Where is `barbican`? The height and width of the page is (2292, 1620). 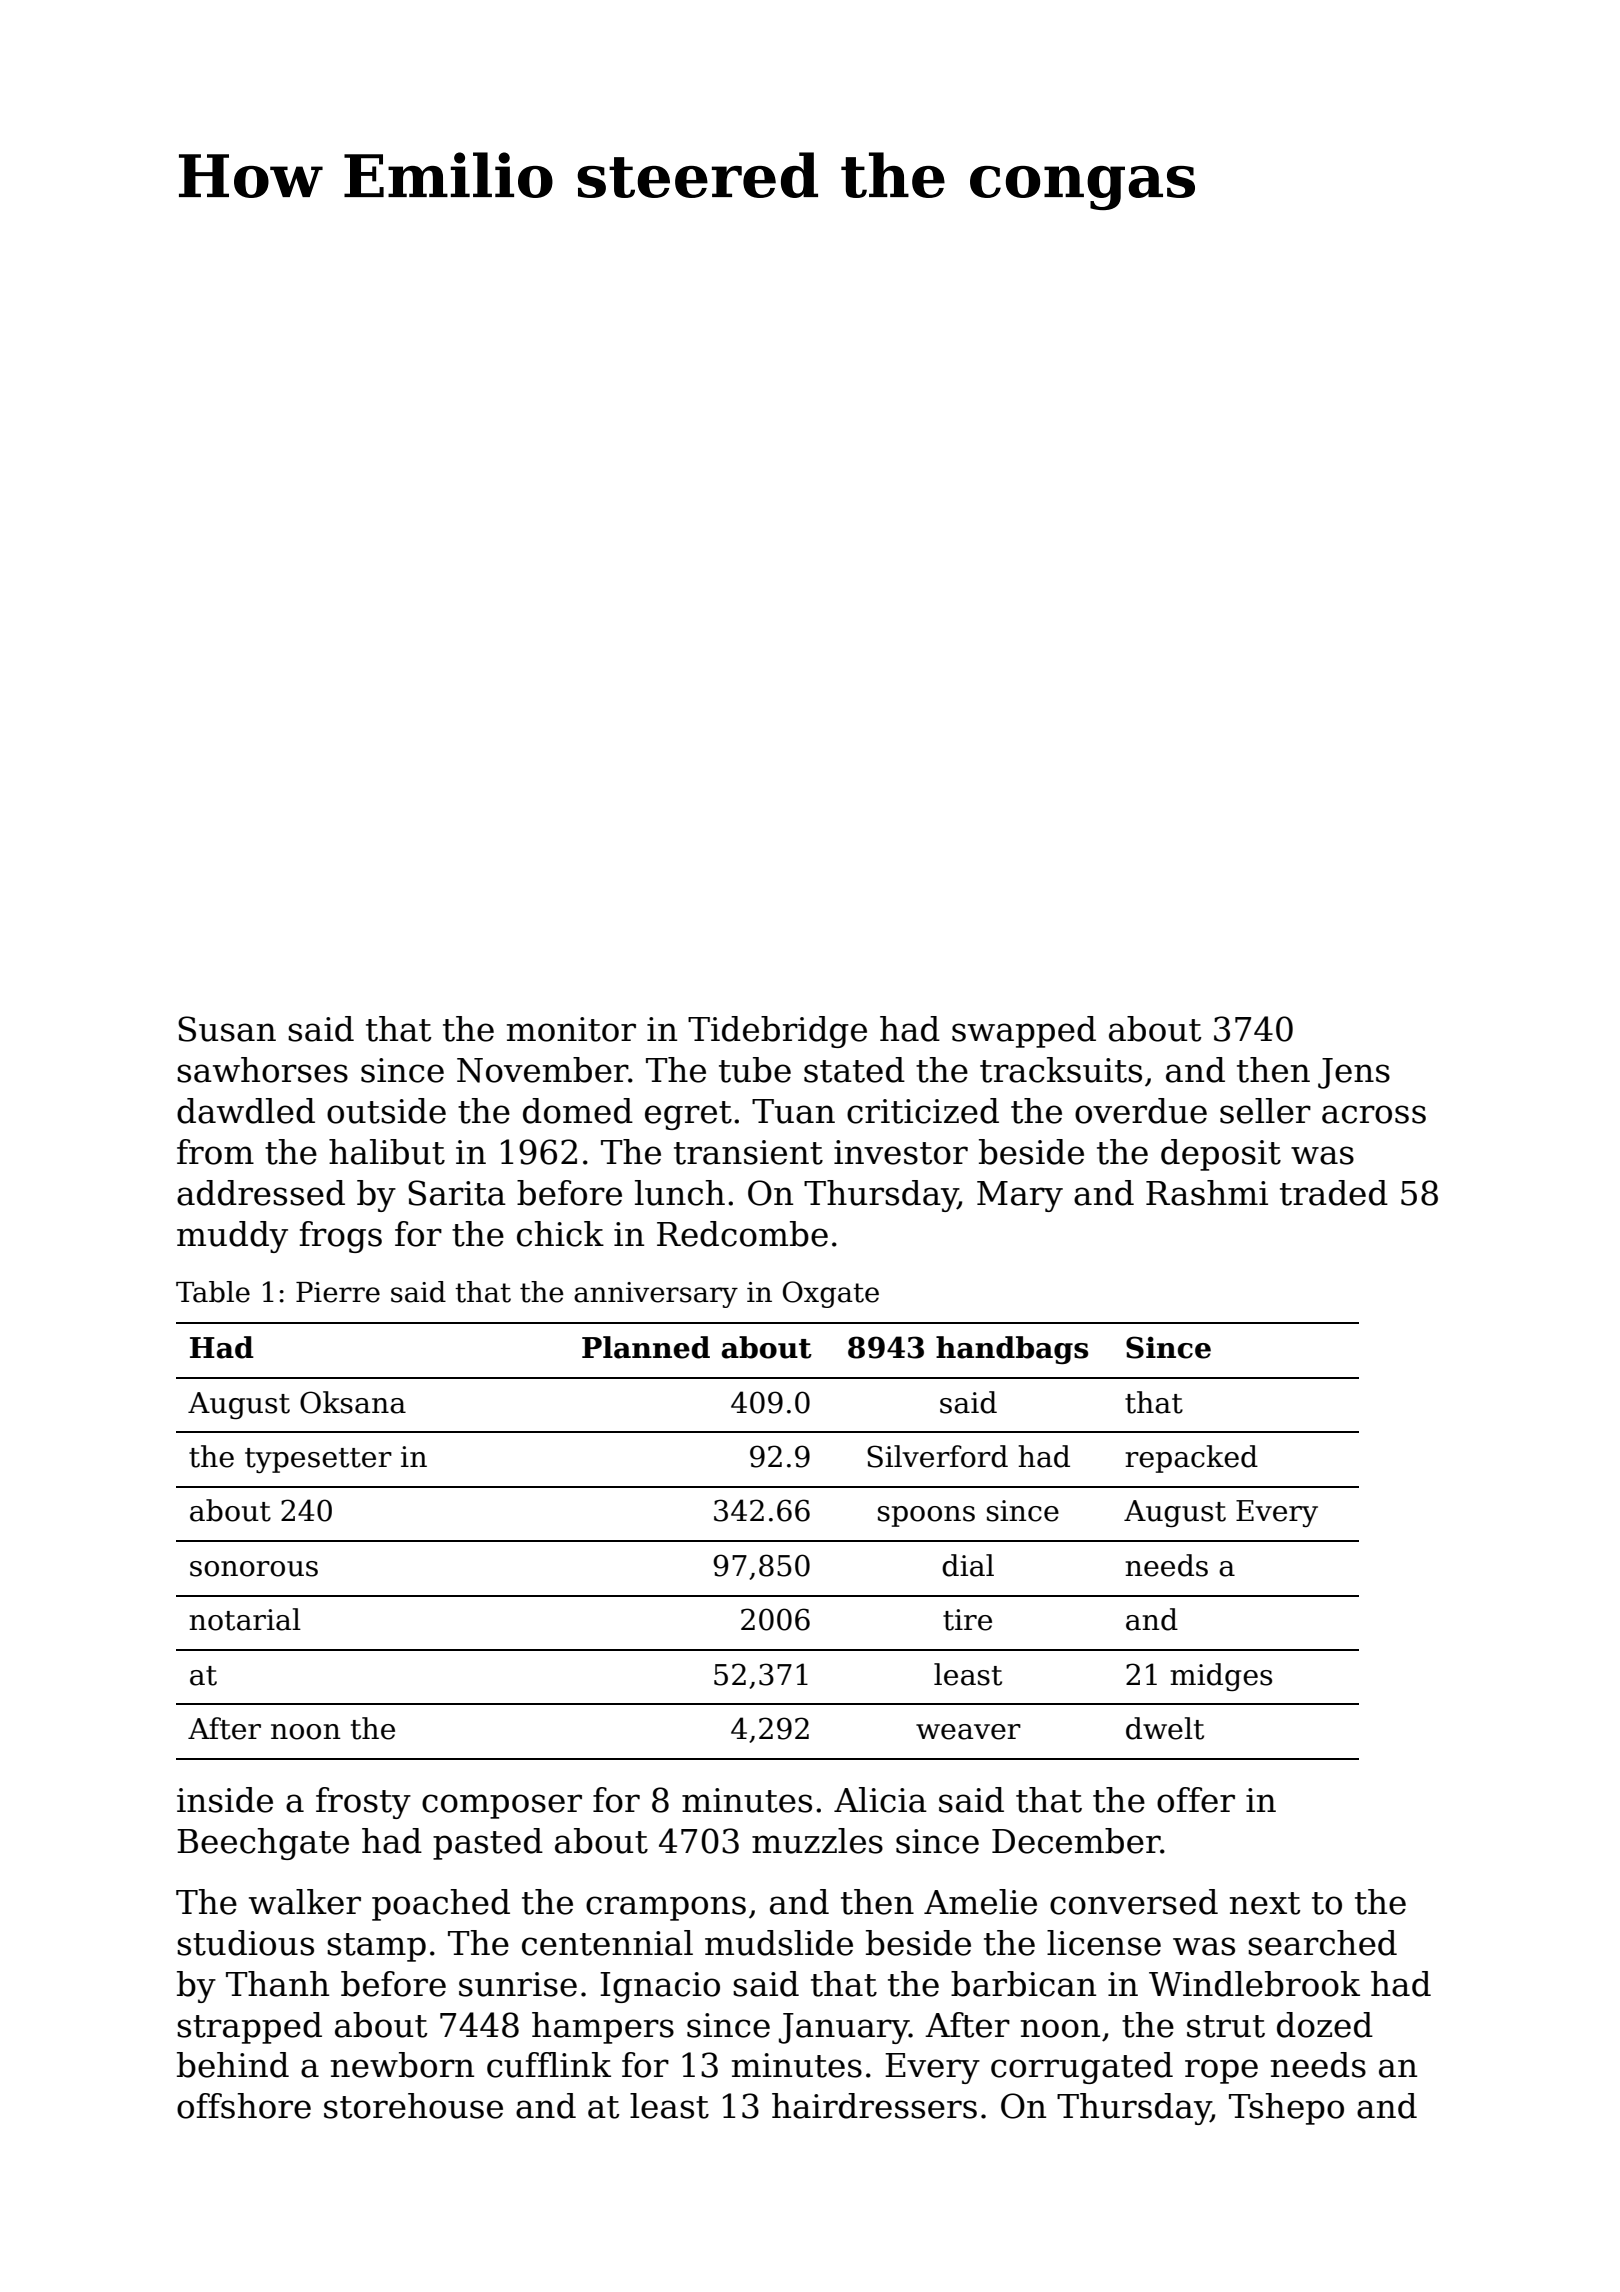 barbican is located at coordinates (1023, 1984).
